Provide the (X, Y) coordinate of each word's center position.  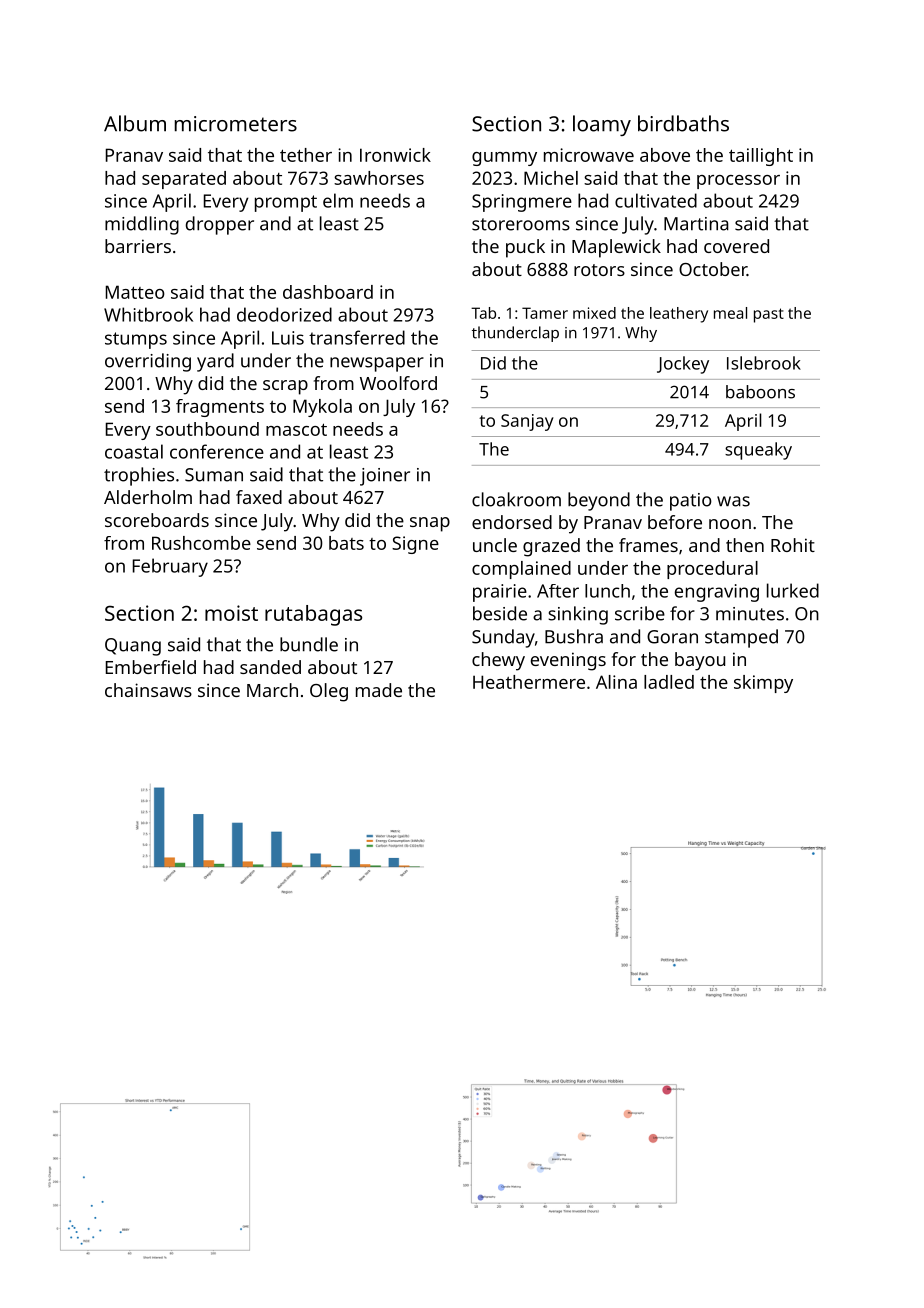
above (665, 155)
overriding (148, 362)
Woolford (398, 383)
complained (521, 570)
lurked (793, 590)
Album (135, 123)
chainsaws (148, 690)
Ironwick (395, 155)
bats (346, 543)
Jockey (683, 365)
